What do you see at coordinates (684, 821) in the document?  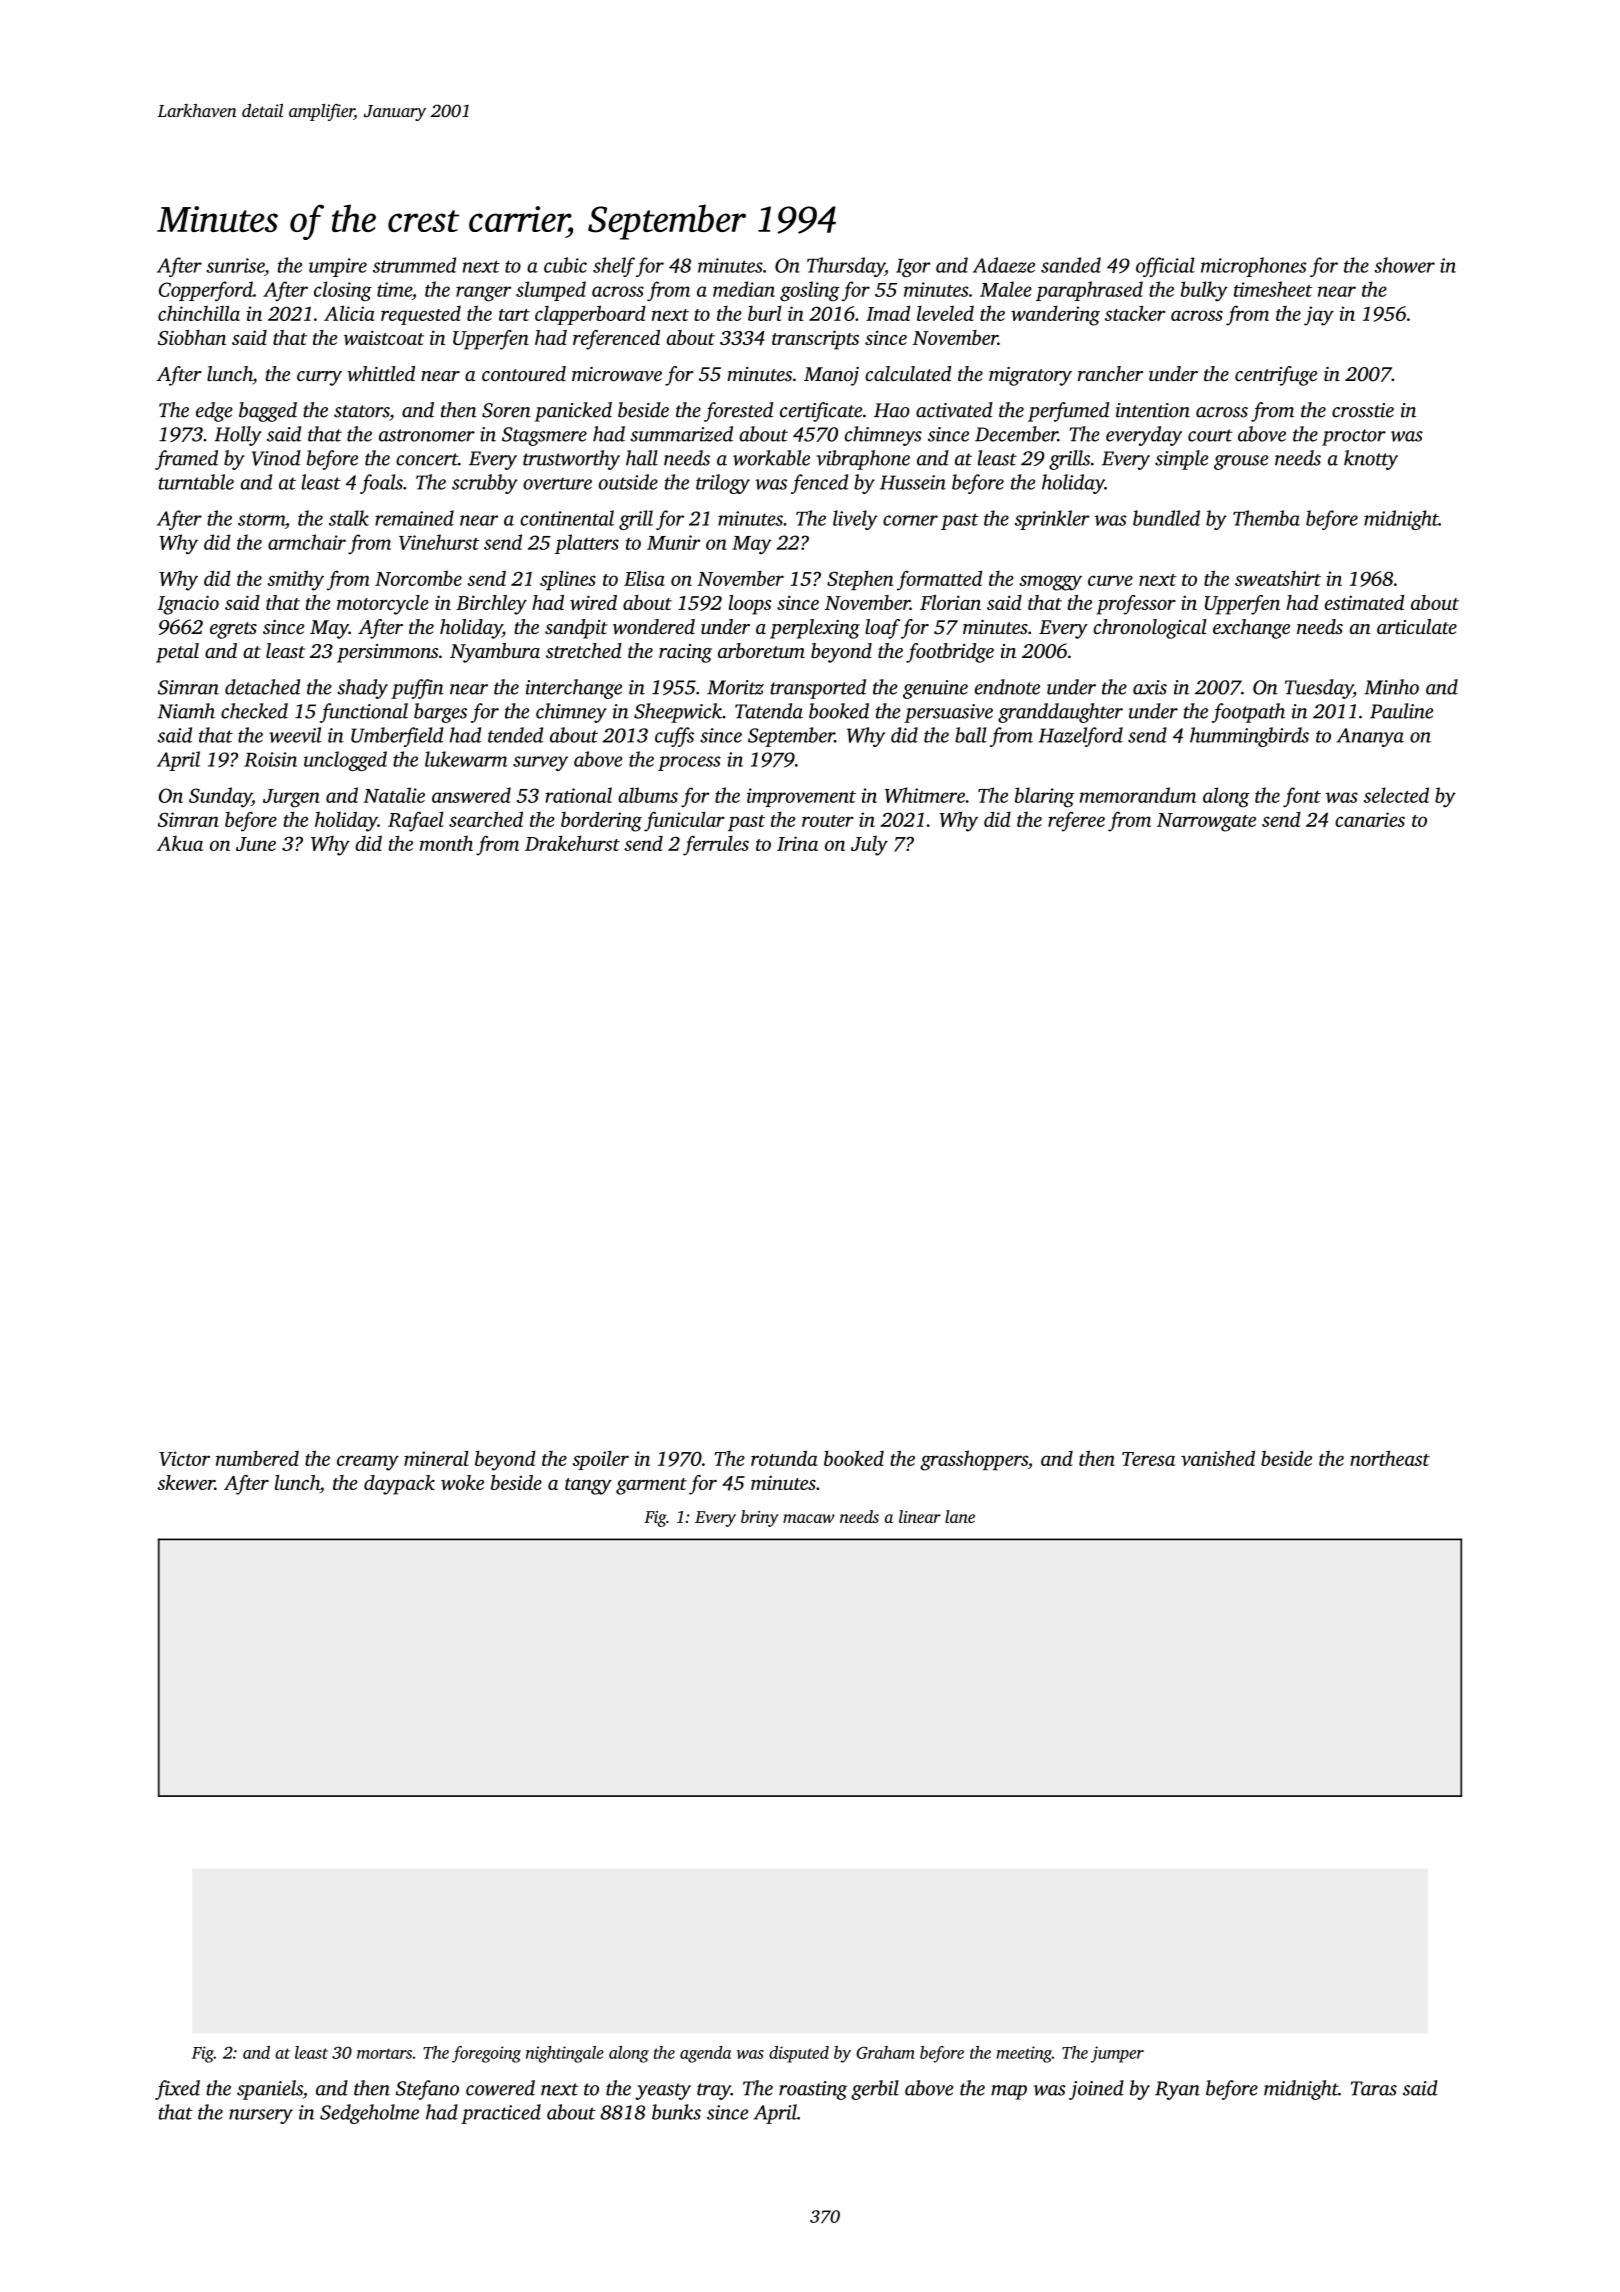 I see `funicular` at bounding box center [684, 821].
